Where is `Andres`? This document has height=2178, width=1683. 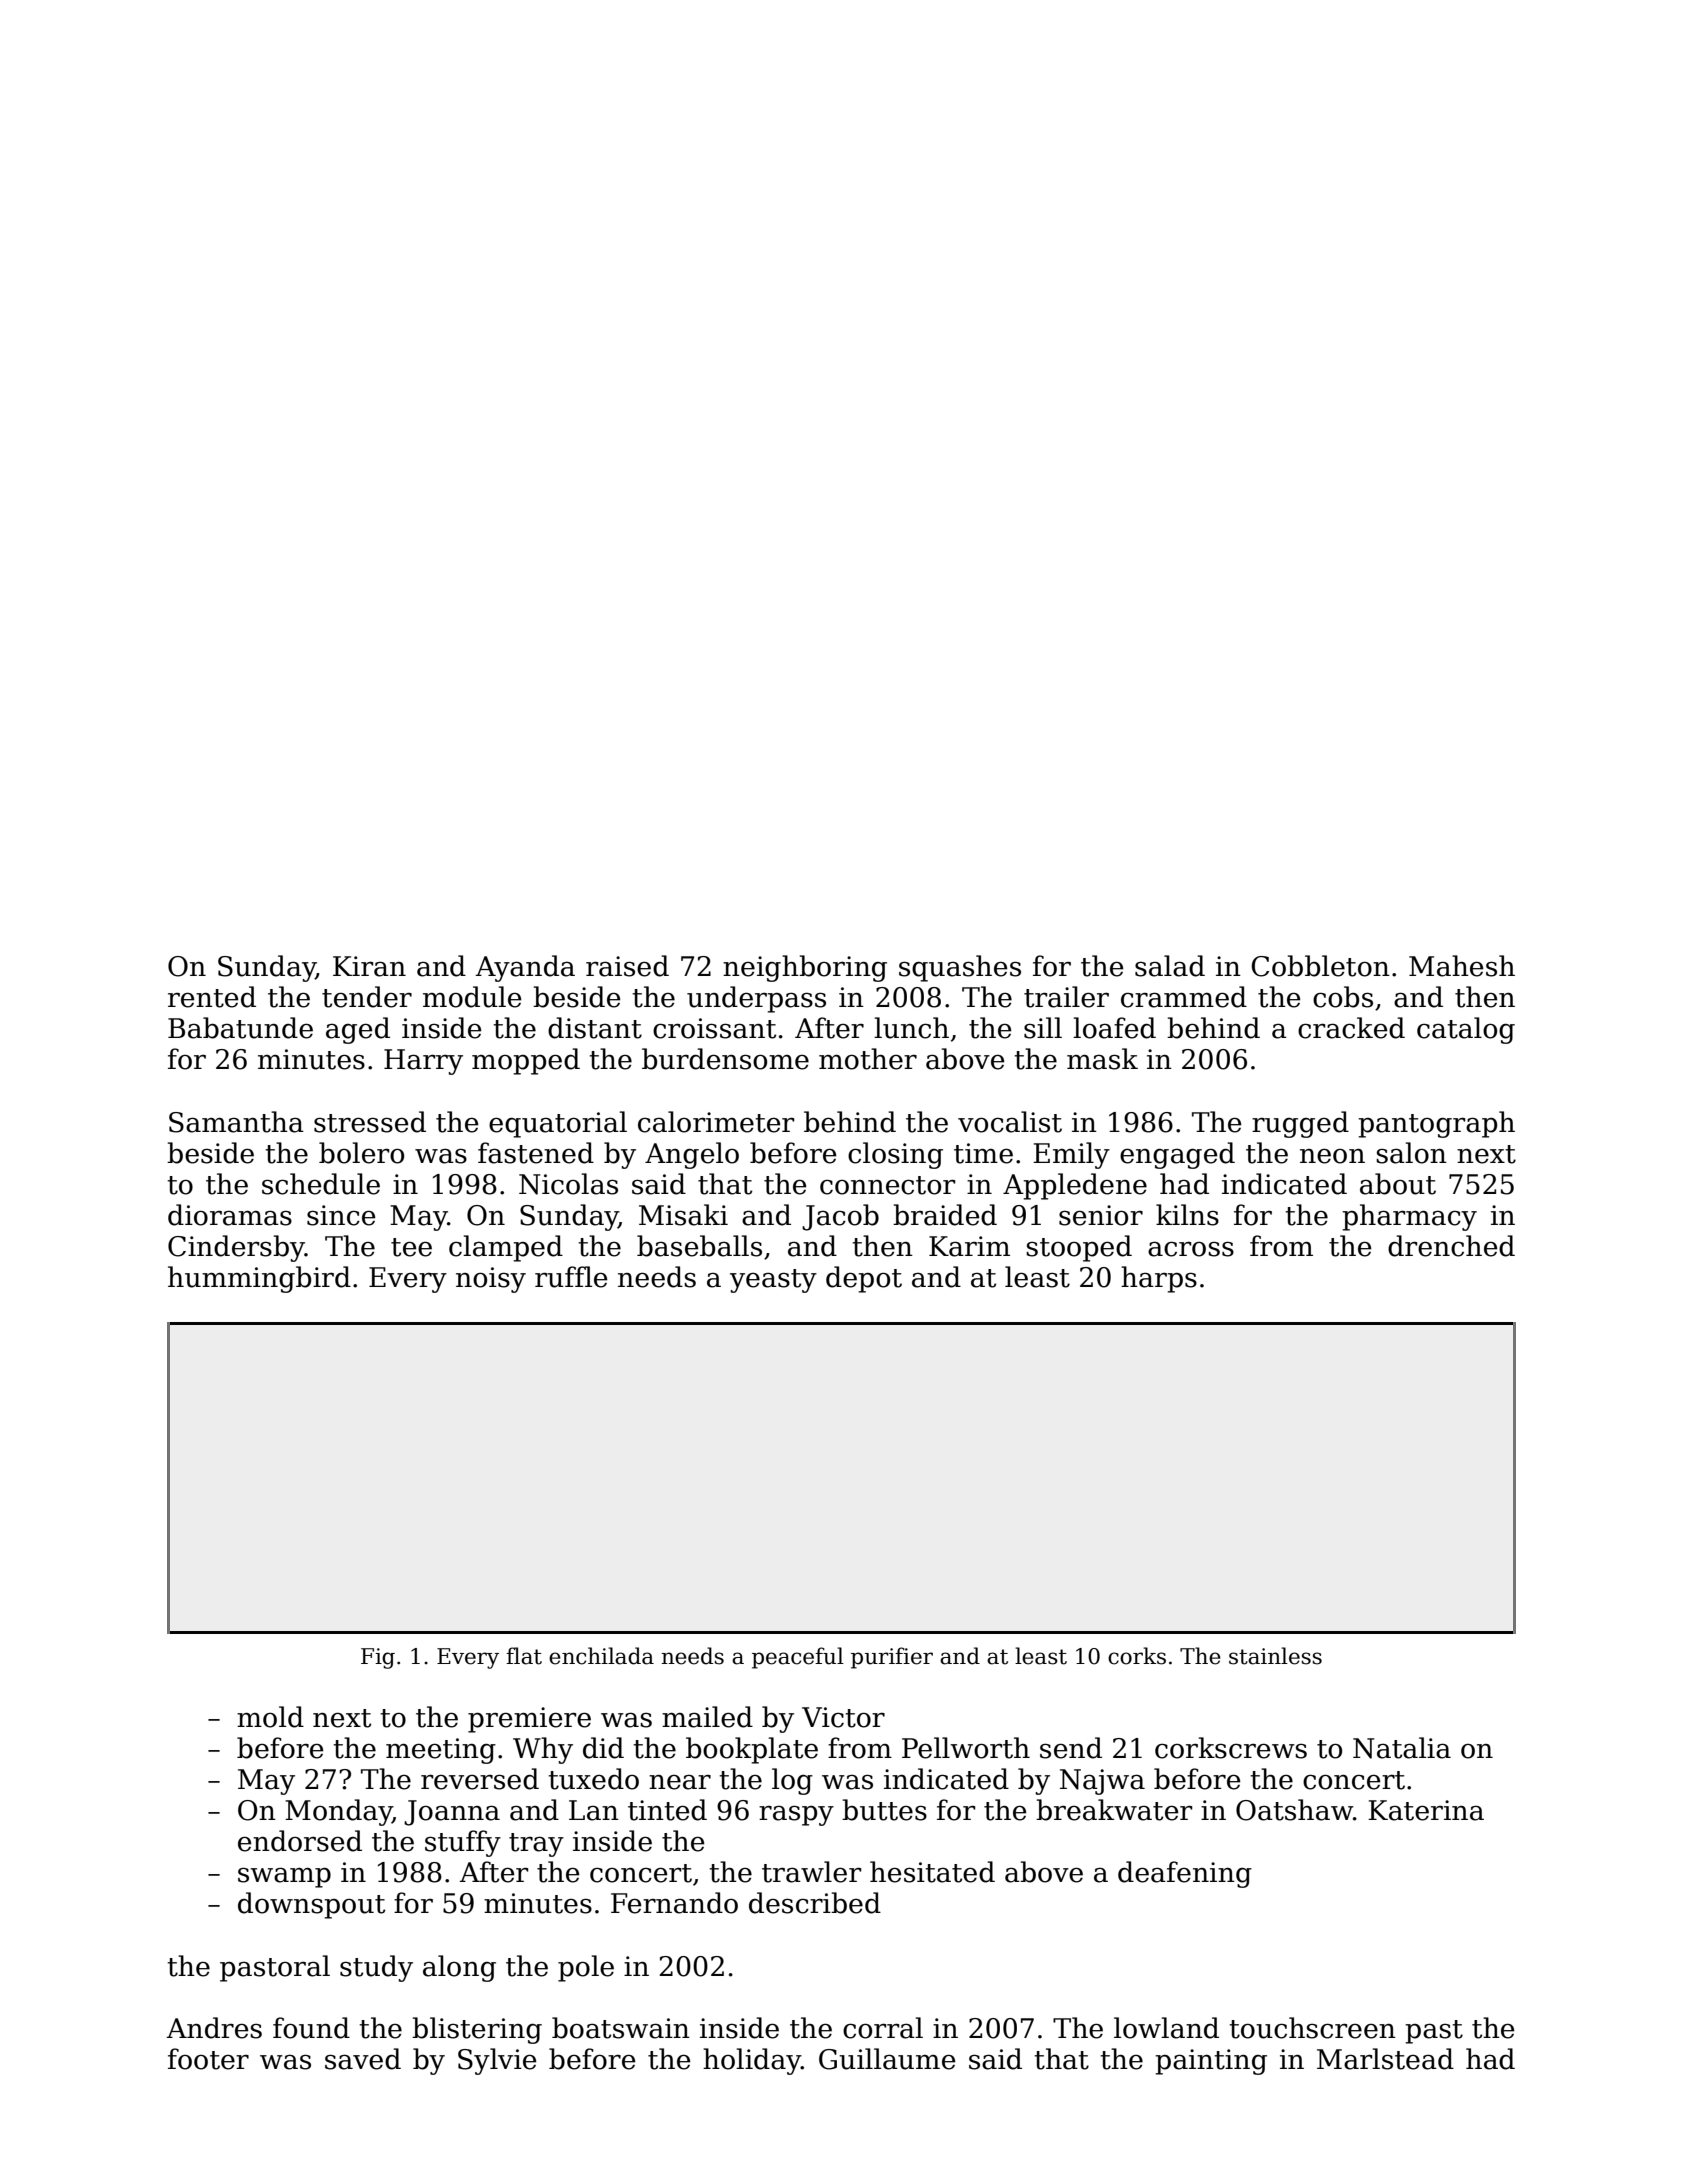 Andres is located at coordinates (214, 2028).
